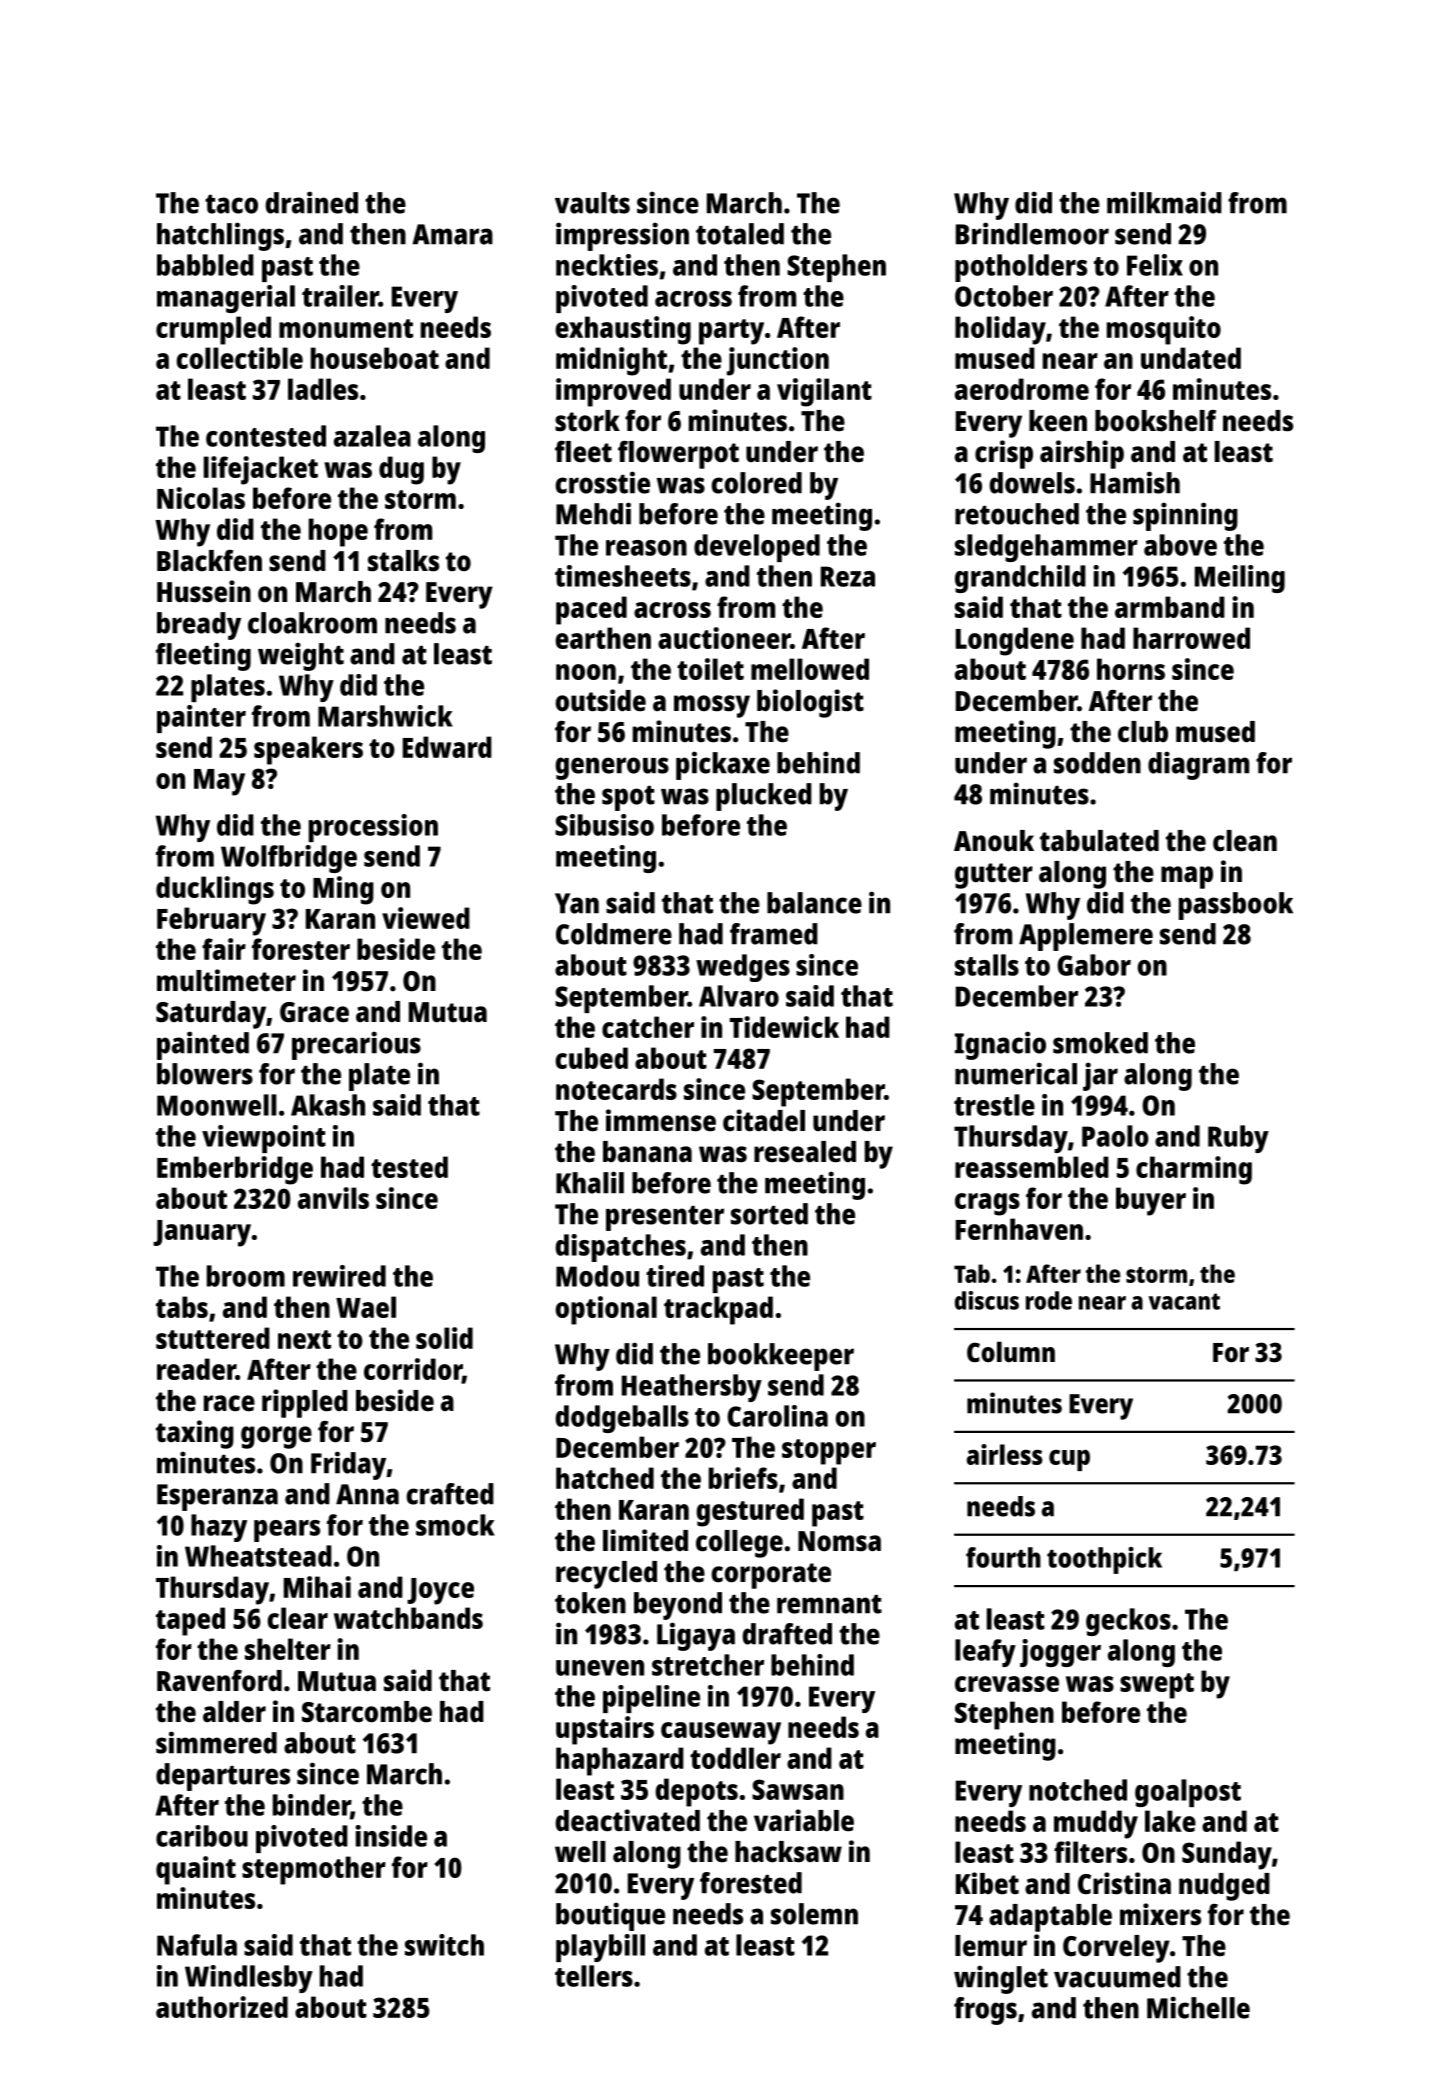  I want to click on stalls, so click(987, 965).
